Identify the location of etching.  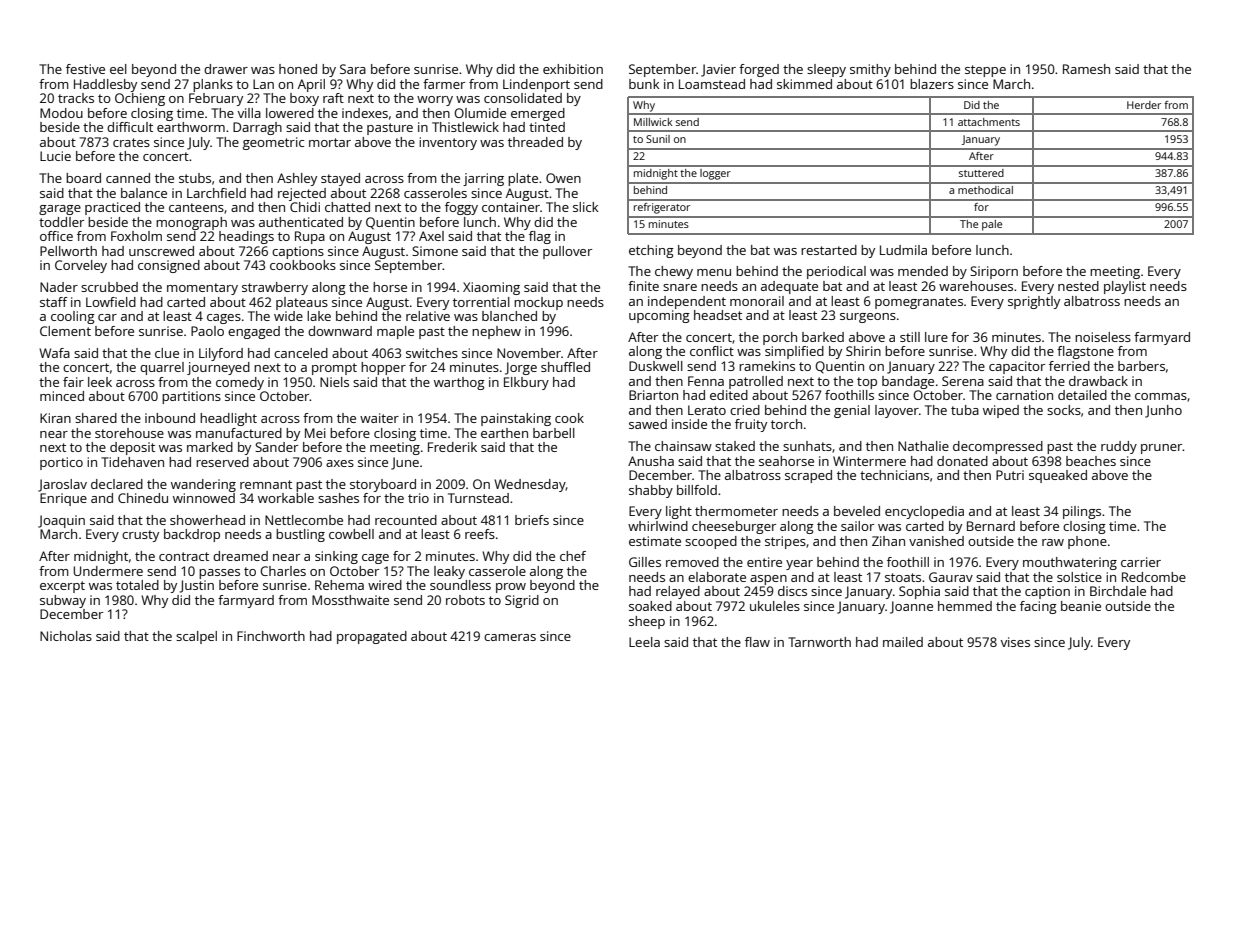
(651, 251).
